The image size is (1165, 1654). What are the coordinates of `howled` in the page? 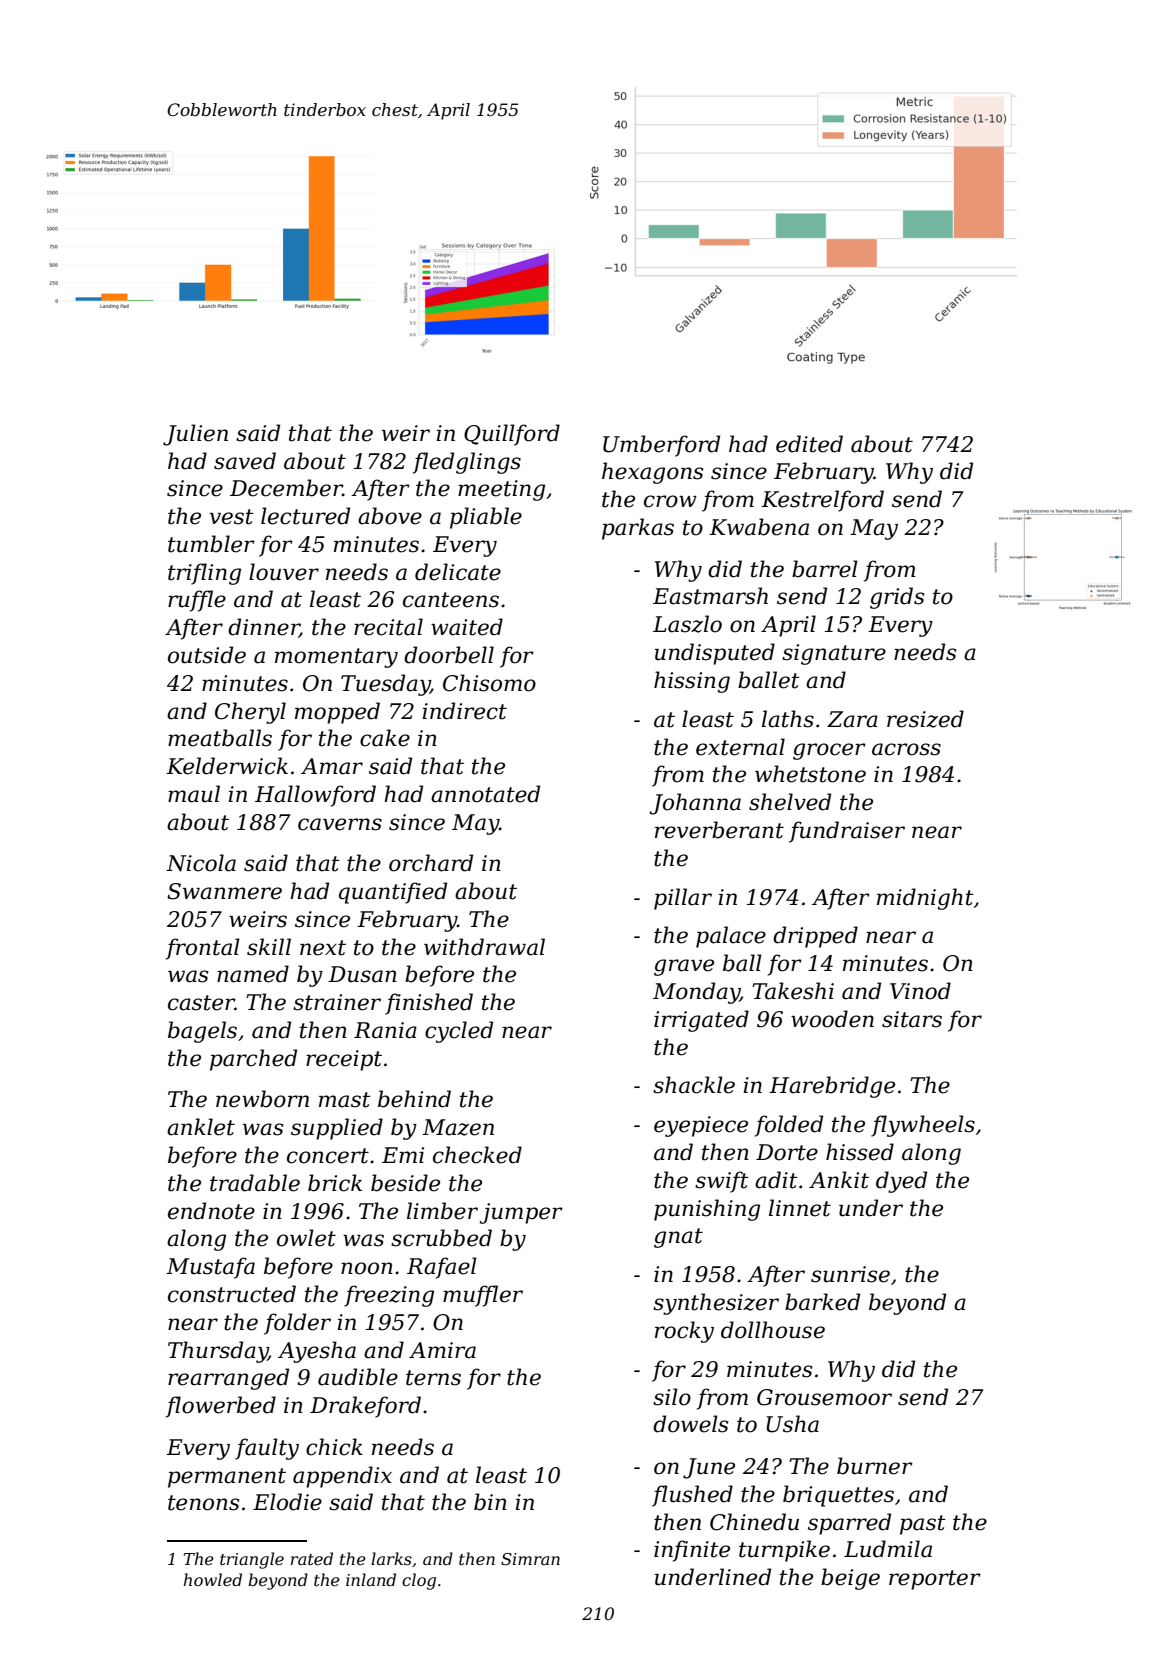 It's located at (213, 1579).
